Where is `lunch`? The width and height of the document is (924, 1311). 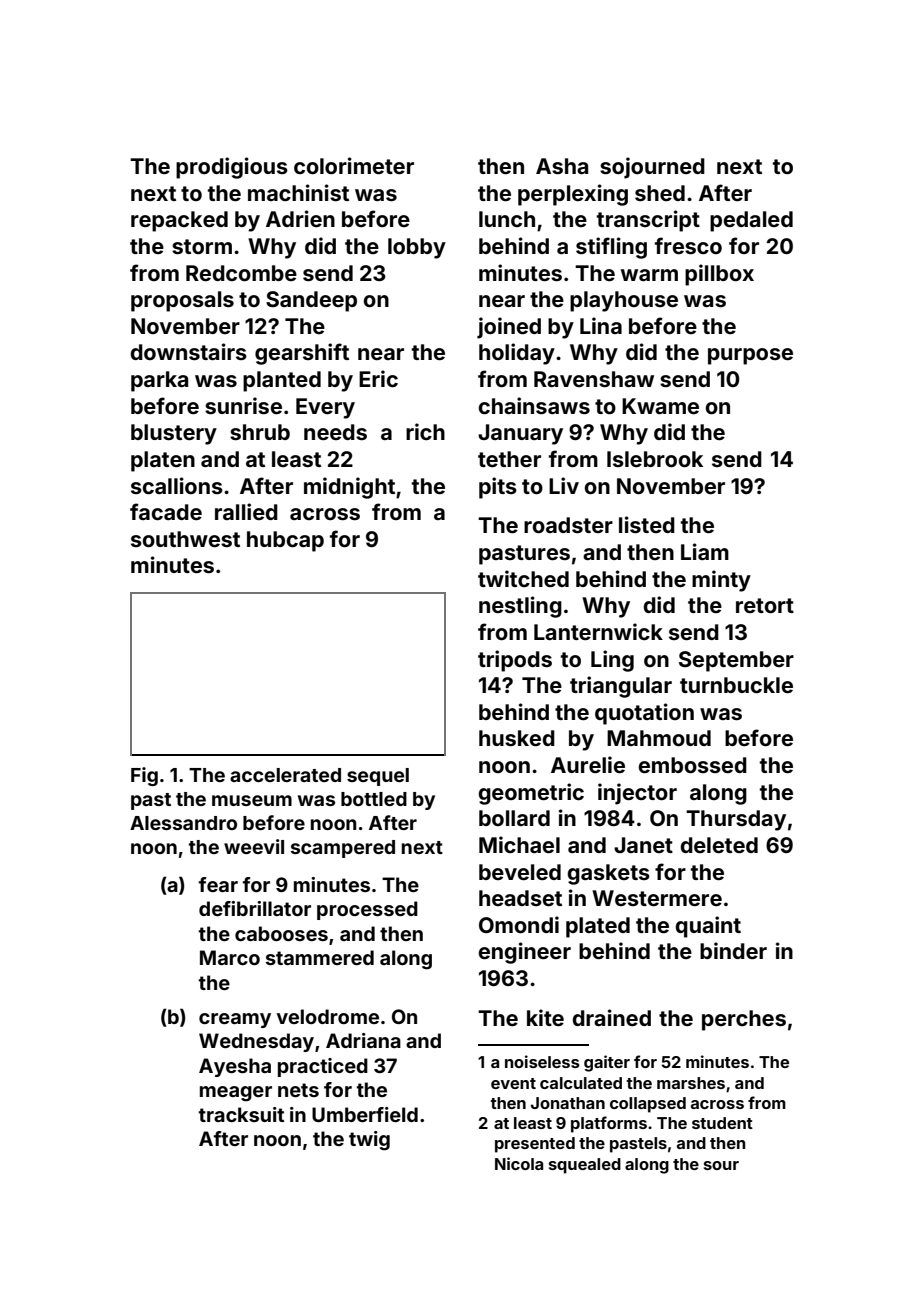
lunch is located at coordinates (507, 219).
